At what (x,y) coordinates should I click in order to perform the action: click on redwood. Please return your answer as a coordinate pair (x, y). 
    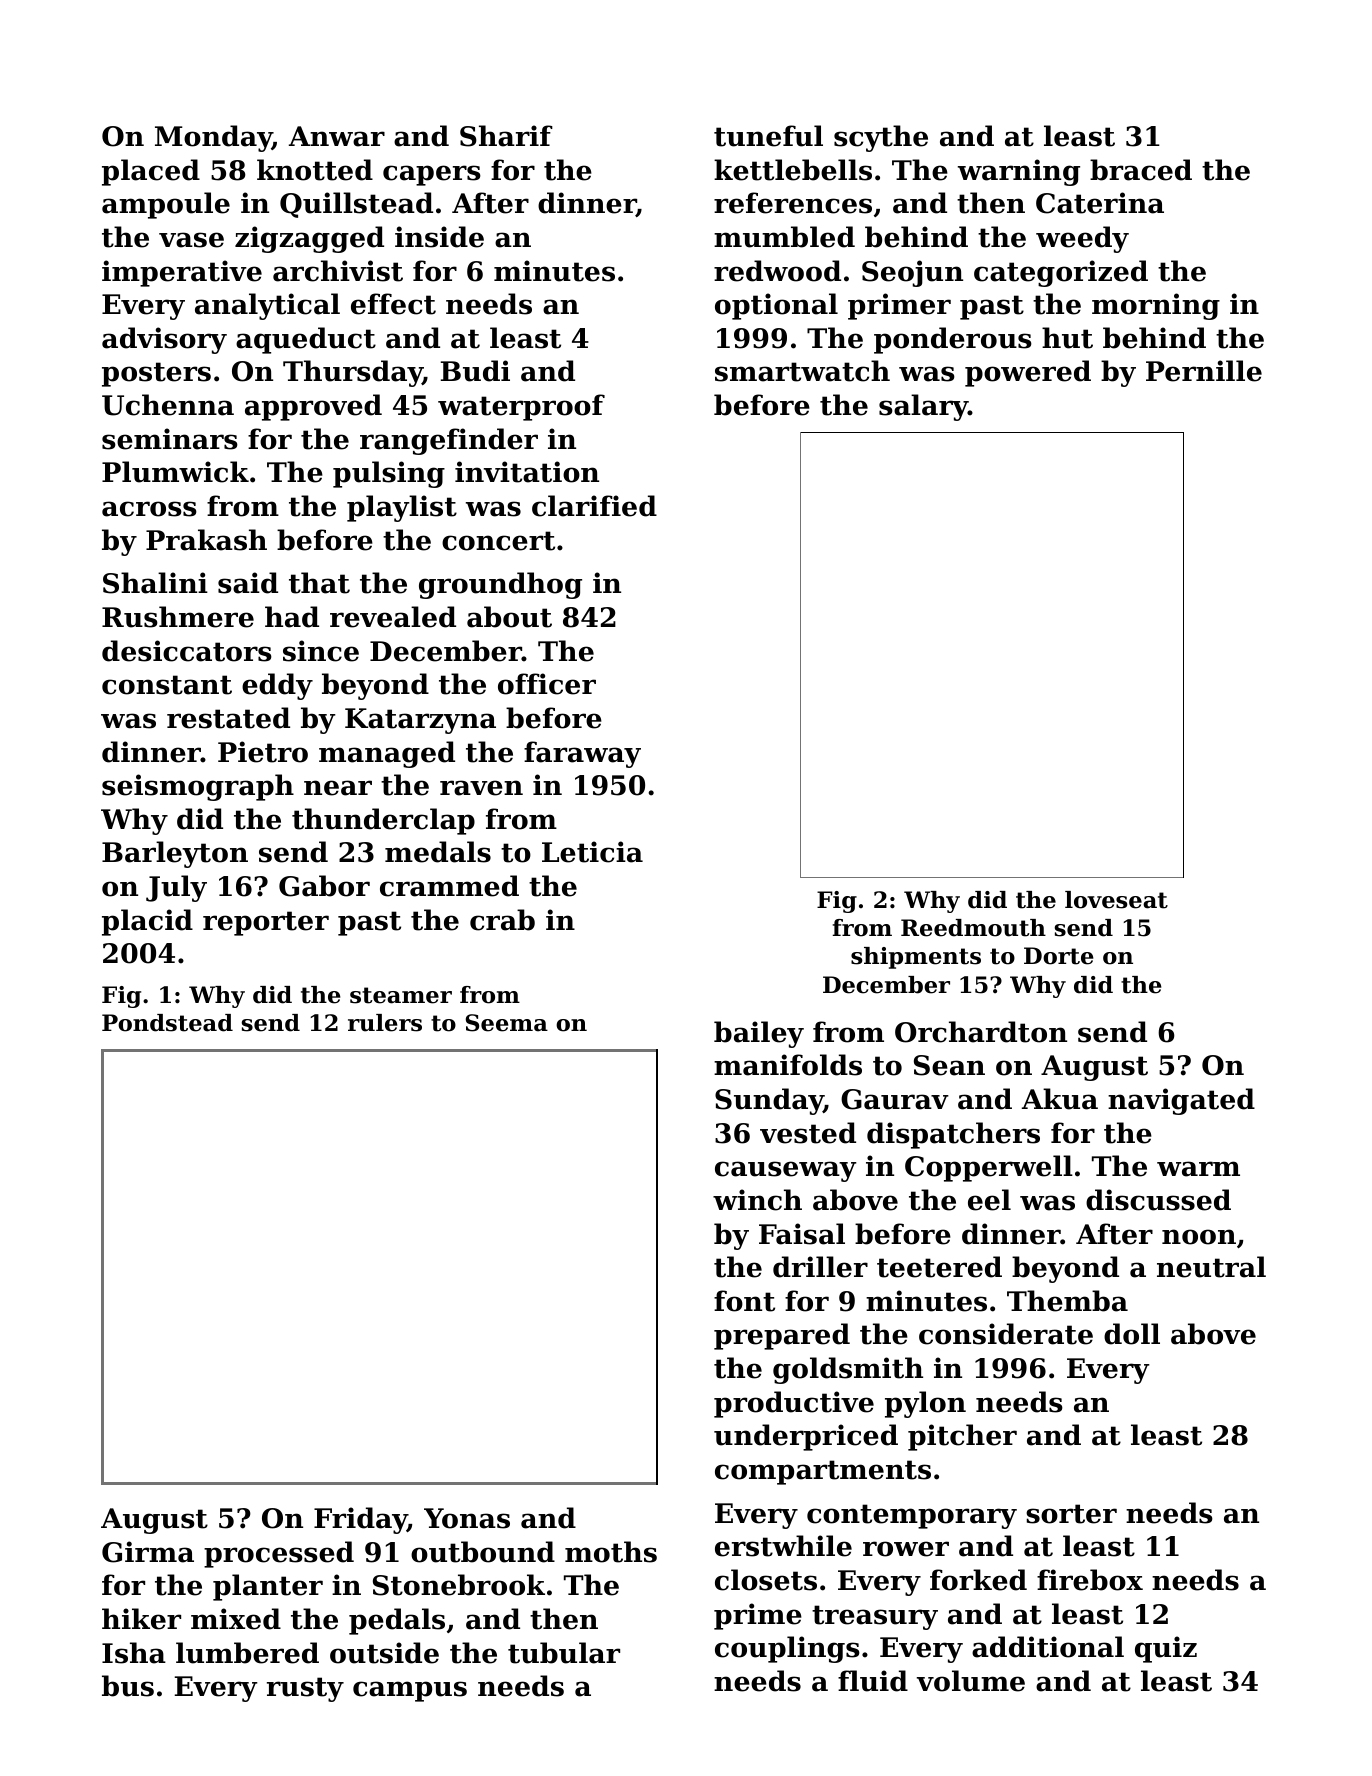
    Looking at the image, I should click on (777, 271).
